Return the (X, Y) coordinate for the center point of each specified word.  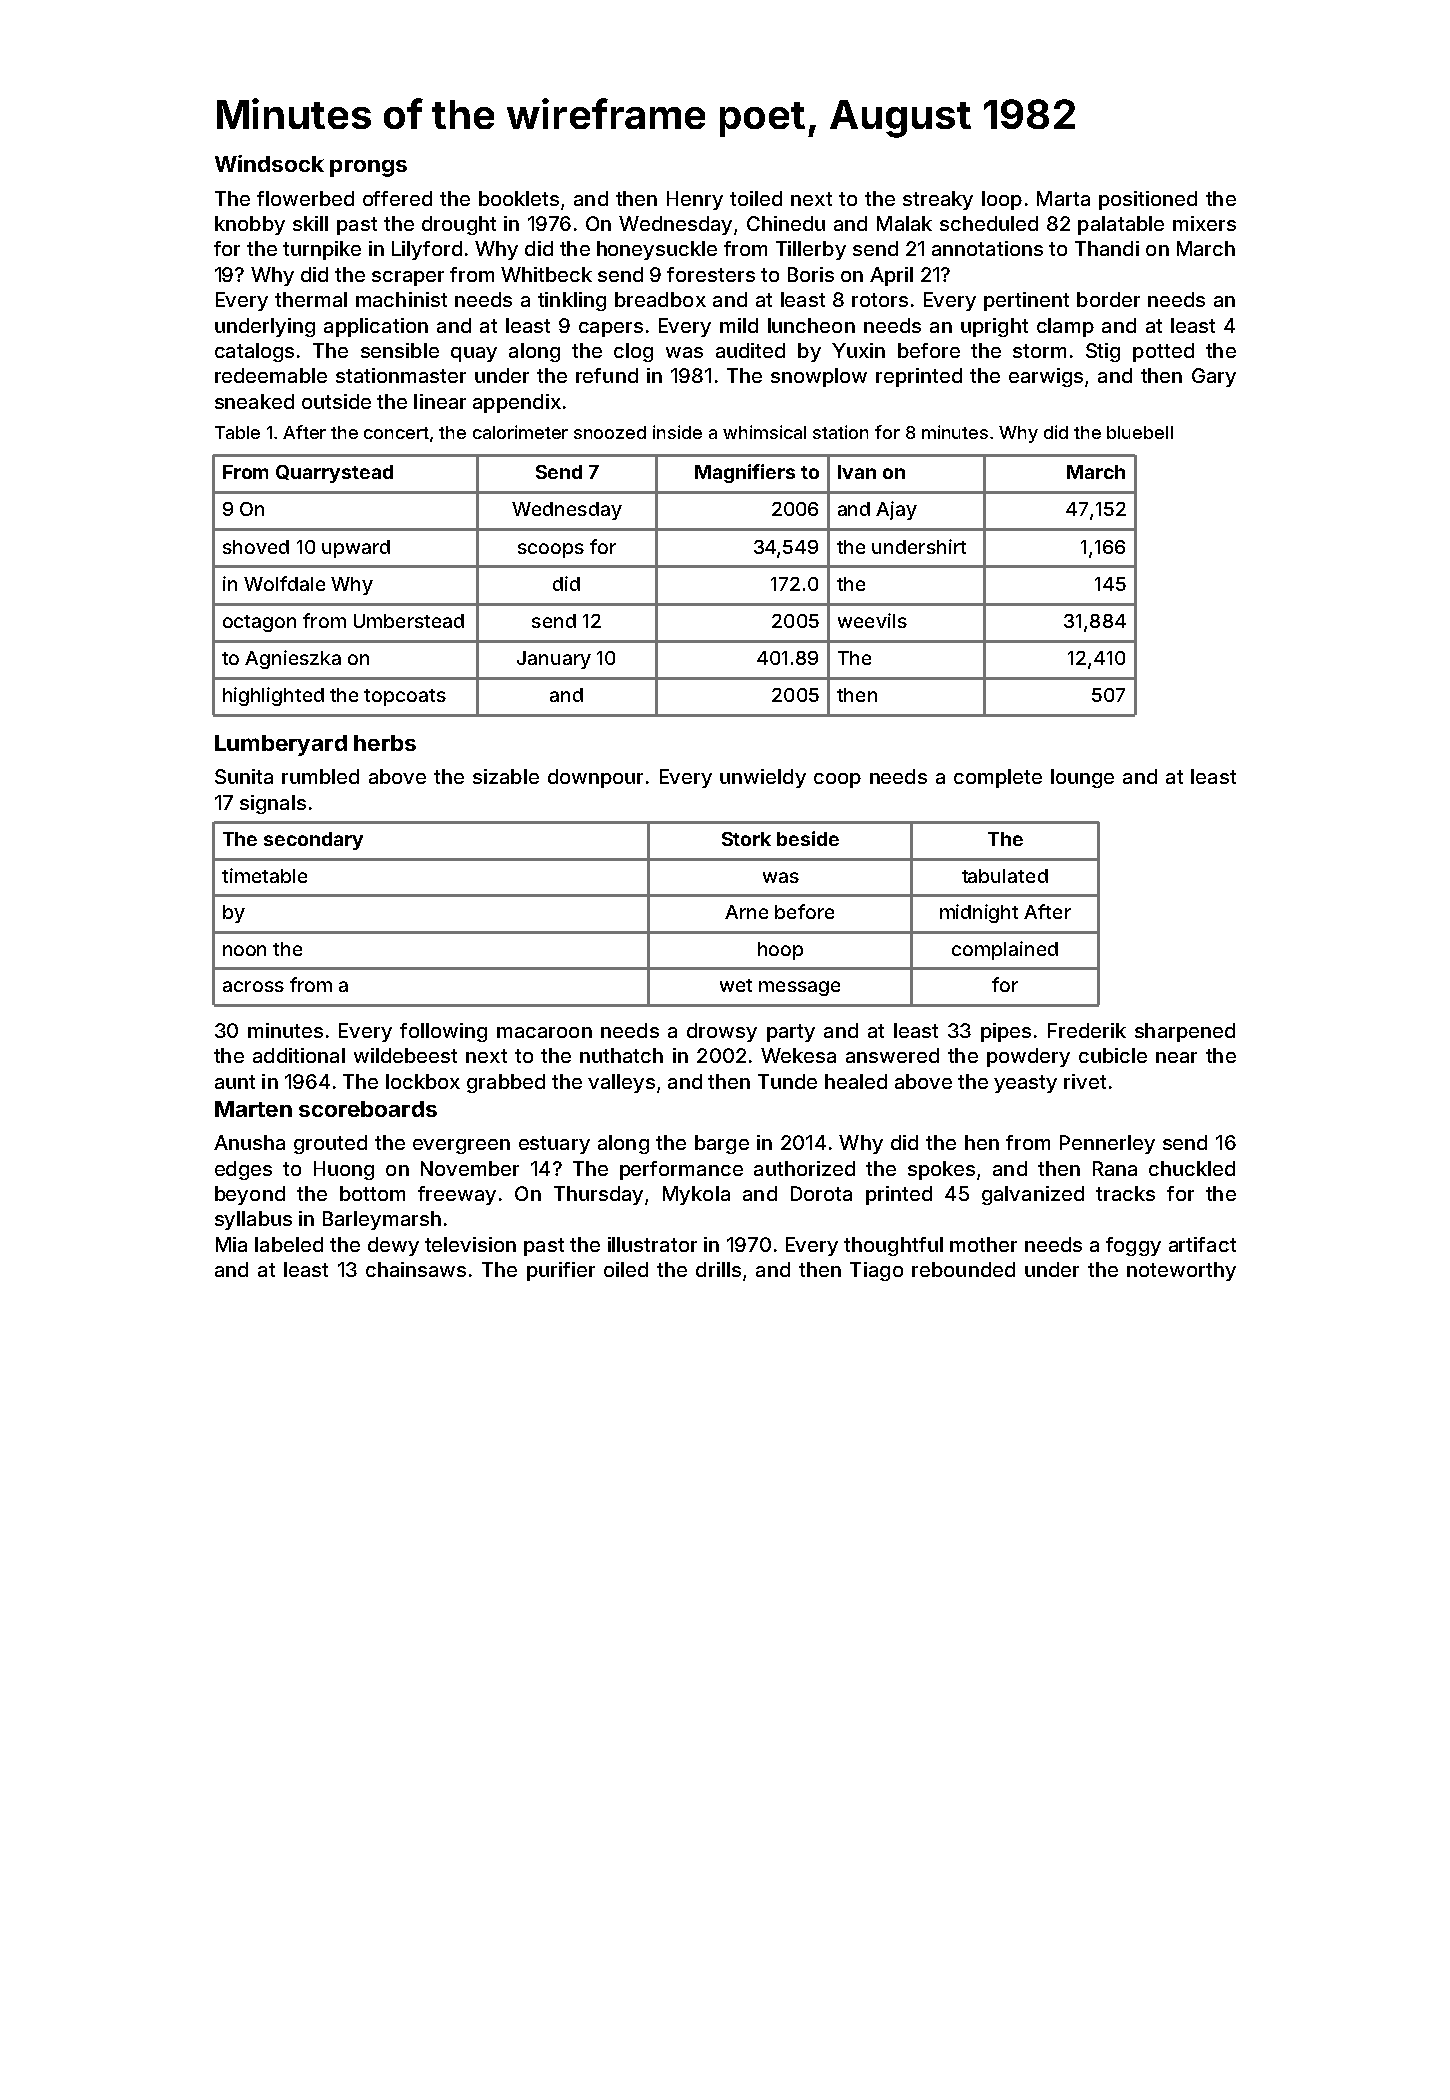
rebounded (963, 1269)
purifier (561, 1271)
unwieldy (763, 778)
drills (718, 1269)
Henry (695, 200)
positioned (1148, 200)
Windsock (269, 163)
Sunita (244, 776)
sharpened (1185, 1032)
